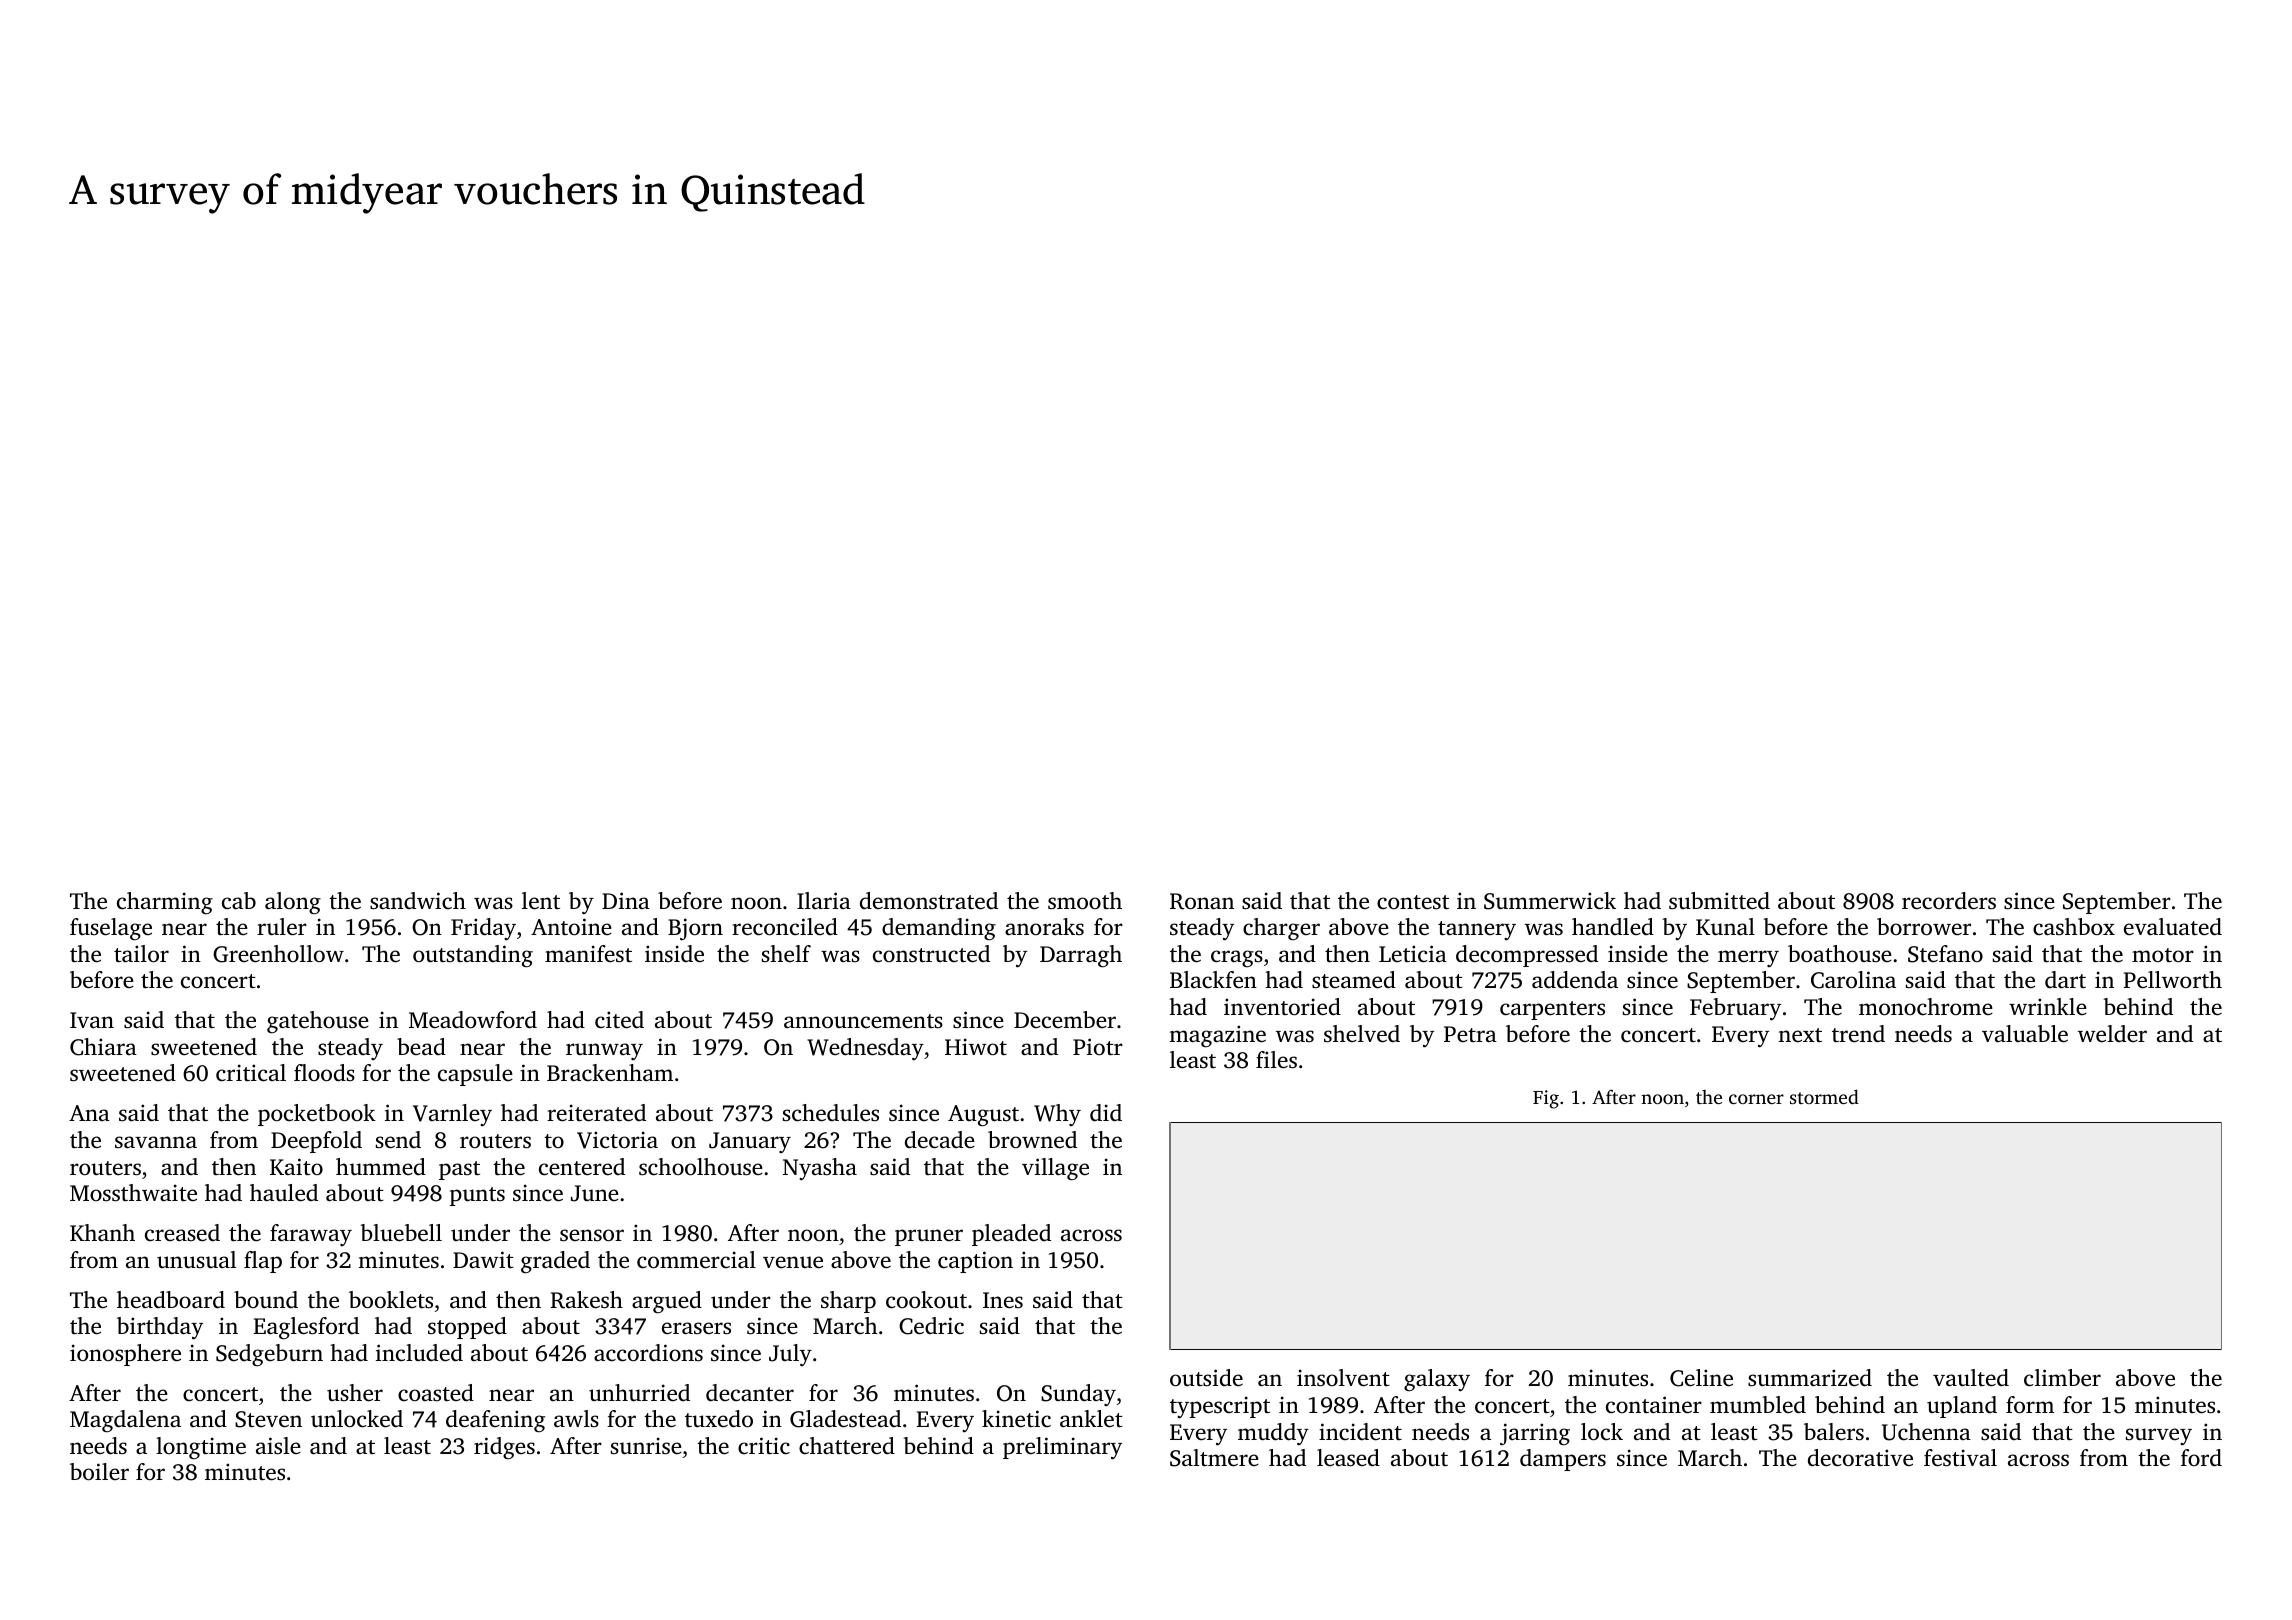 This screenshot has width=2292, height=1620. Describe the element at coordinates (541, 901) in the screenshot. I see `lent` at that location.
